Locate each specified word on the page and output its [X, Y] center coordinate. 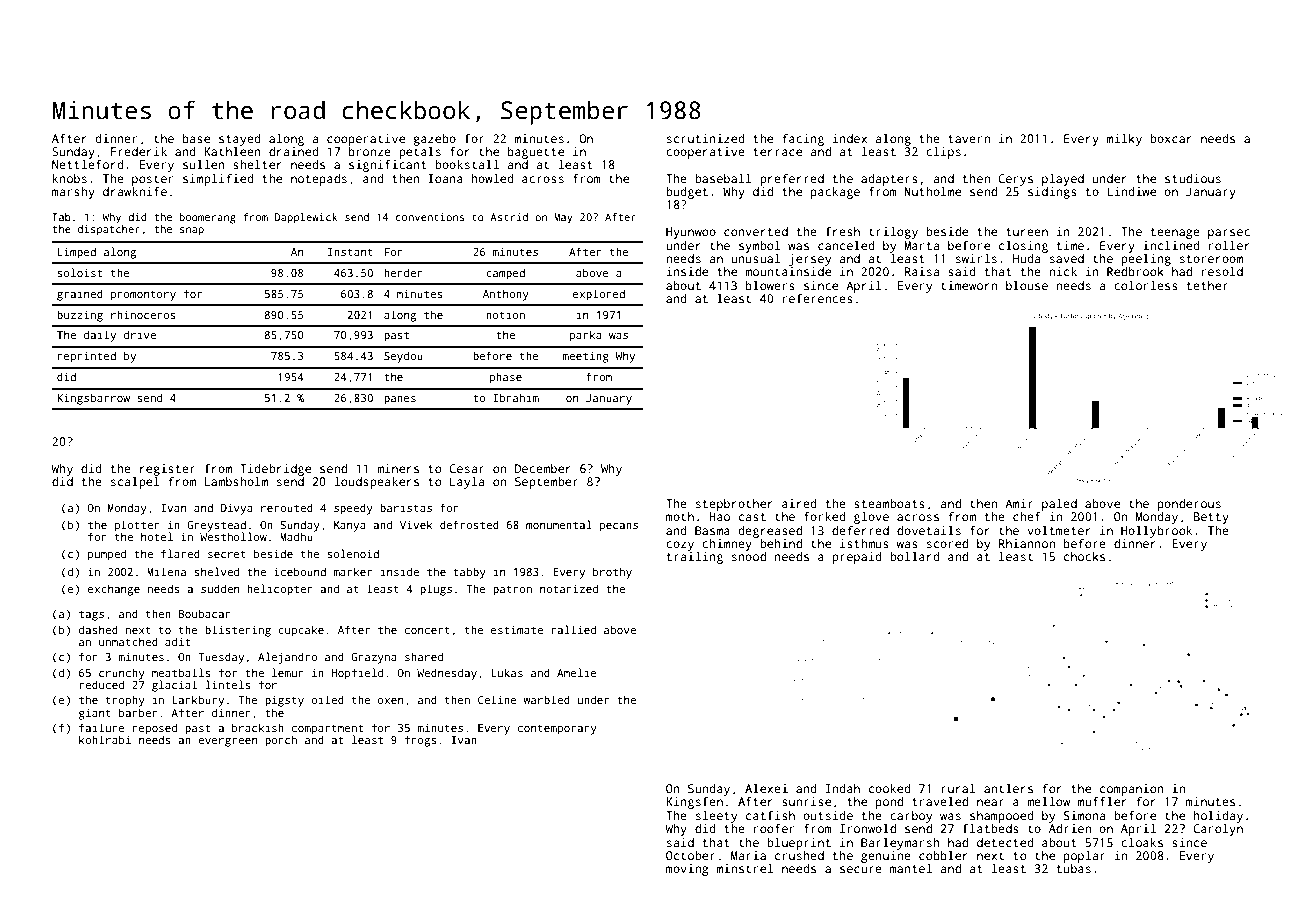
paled [1059, 505]
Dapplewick [306, 218]
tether [1207, 285]
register [167, 470]
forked [825, 516]
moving [687, 870]
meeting [585, 357]
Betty [1211, 518]
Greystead [216, 526]
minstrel [745, 868]
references [818, 298]
